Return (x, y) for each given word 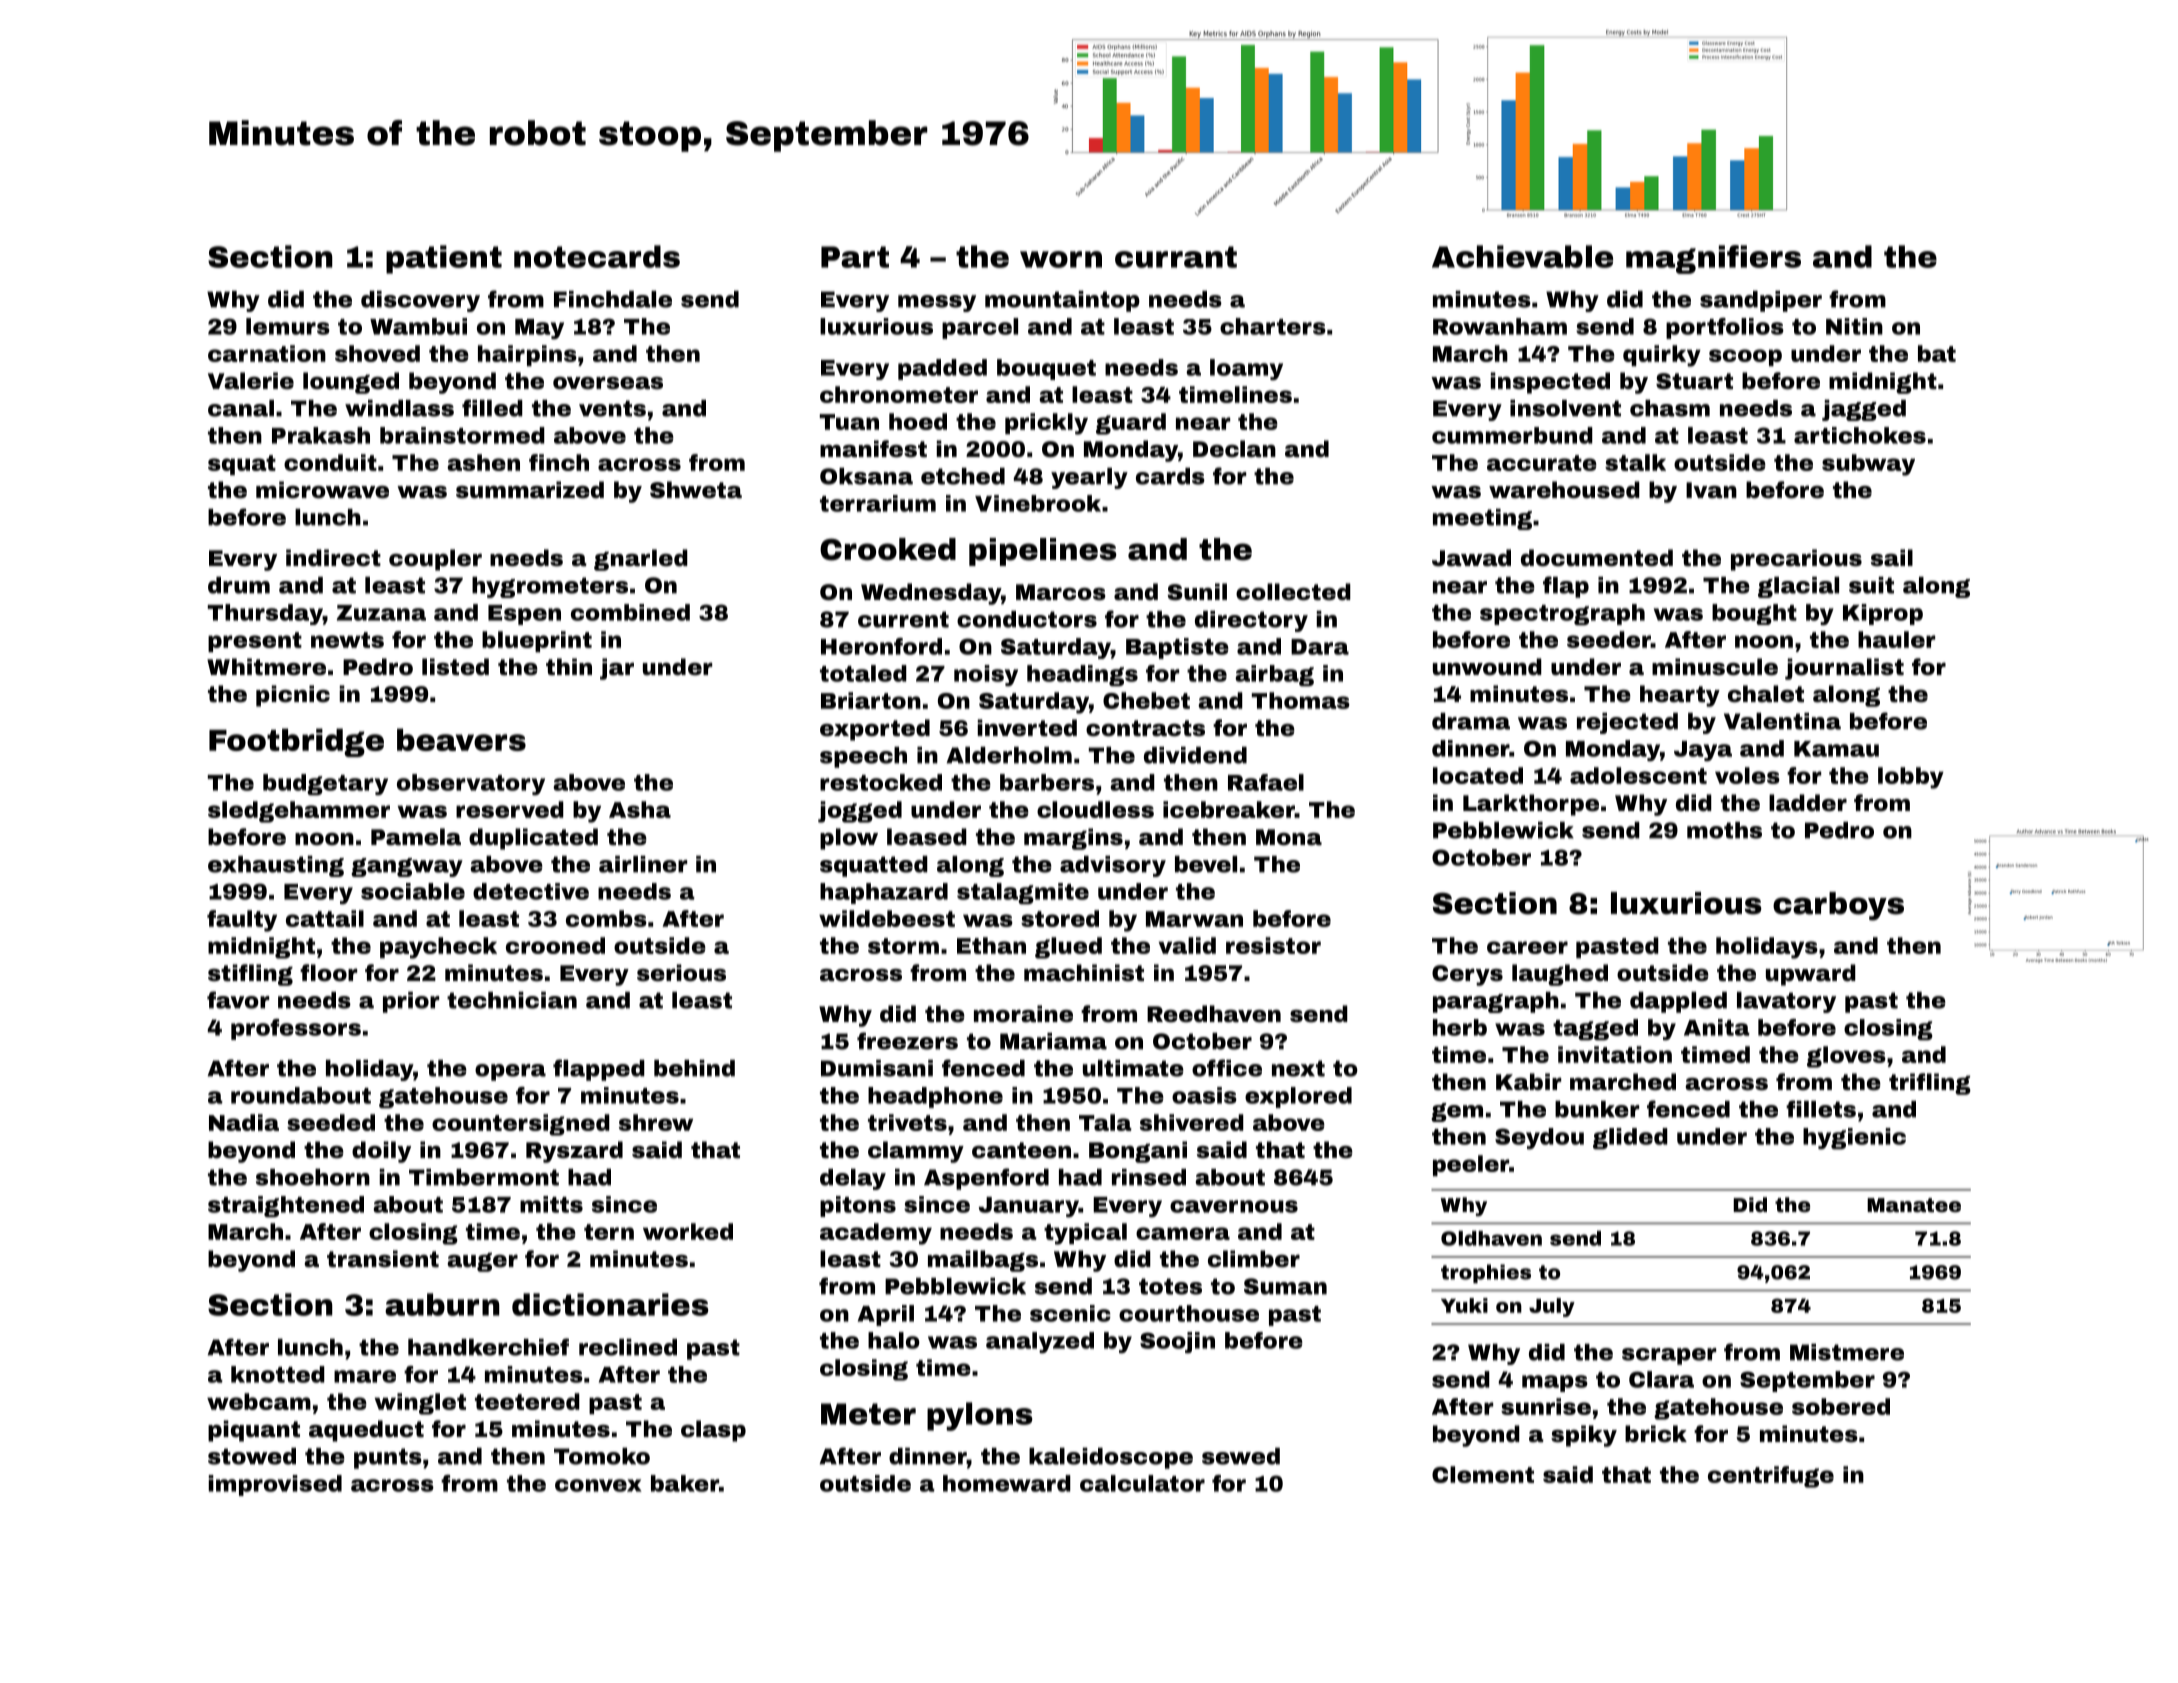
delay (853, 1179)
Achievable (1522, 256)
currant (1176, 257)
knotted (278, 1374)
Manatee (1914, 1205)
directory (1251, 621)
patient (444, 259)
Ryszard (574, 1152)
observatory (471, 784)
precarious (1796, 560)
